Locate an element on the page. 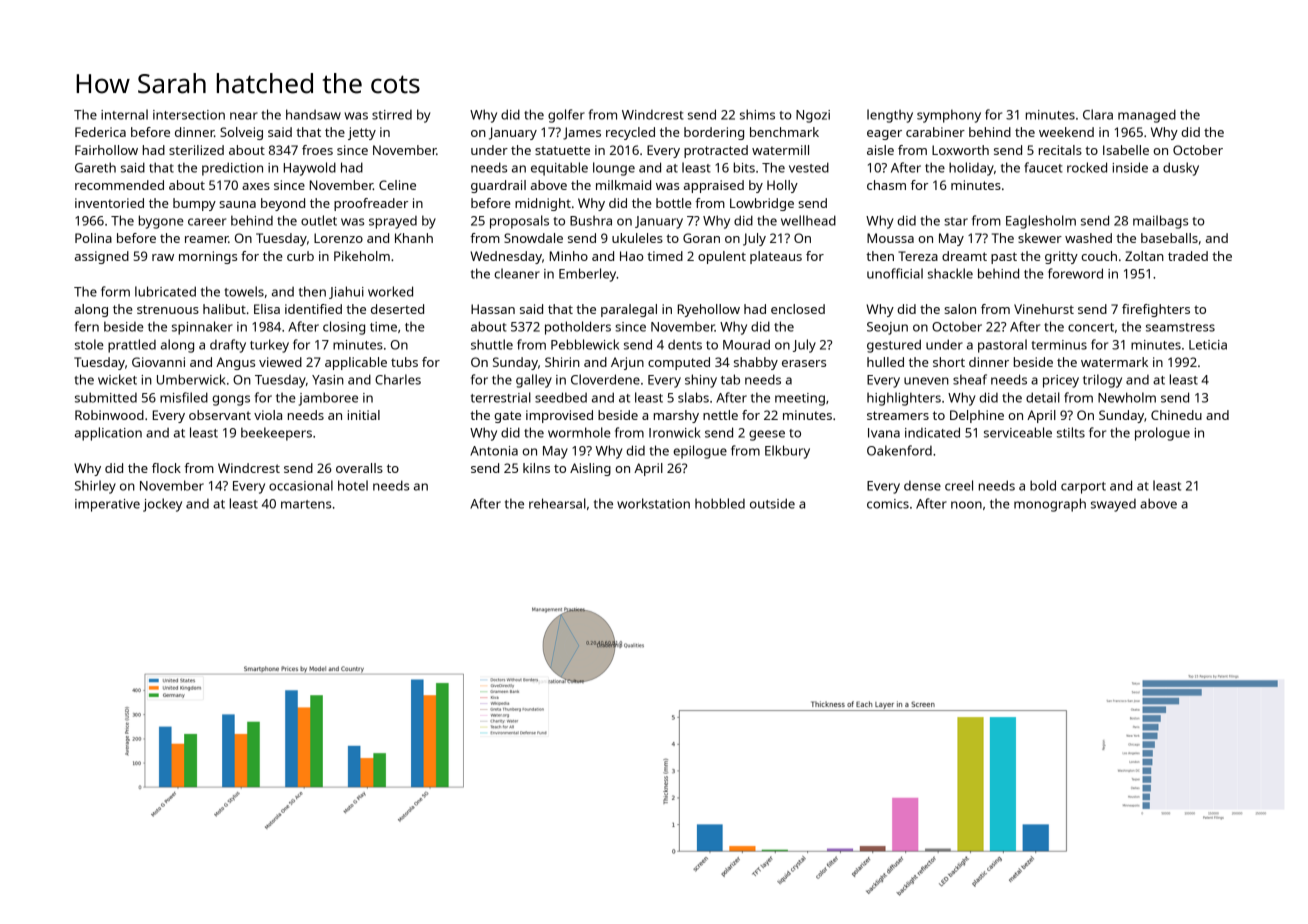 This image has height=924, width=1308. swayed is located at coordinates (1113, 505).
